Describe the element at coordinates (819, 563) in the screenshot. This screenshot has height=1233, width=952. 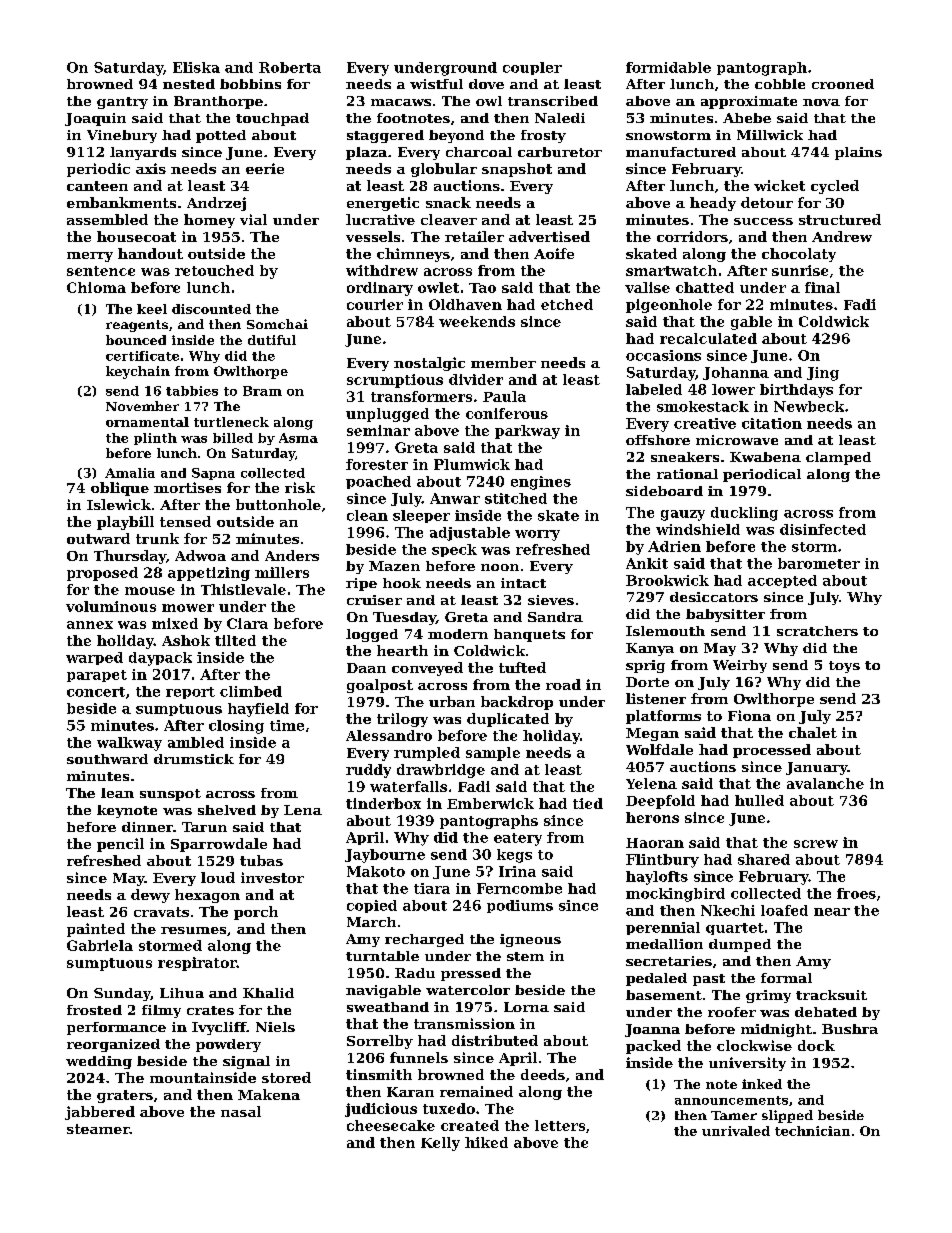
I see `barometer` at that location.
